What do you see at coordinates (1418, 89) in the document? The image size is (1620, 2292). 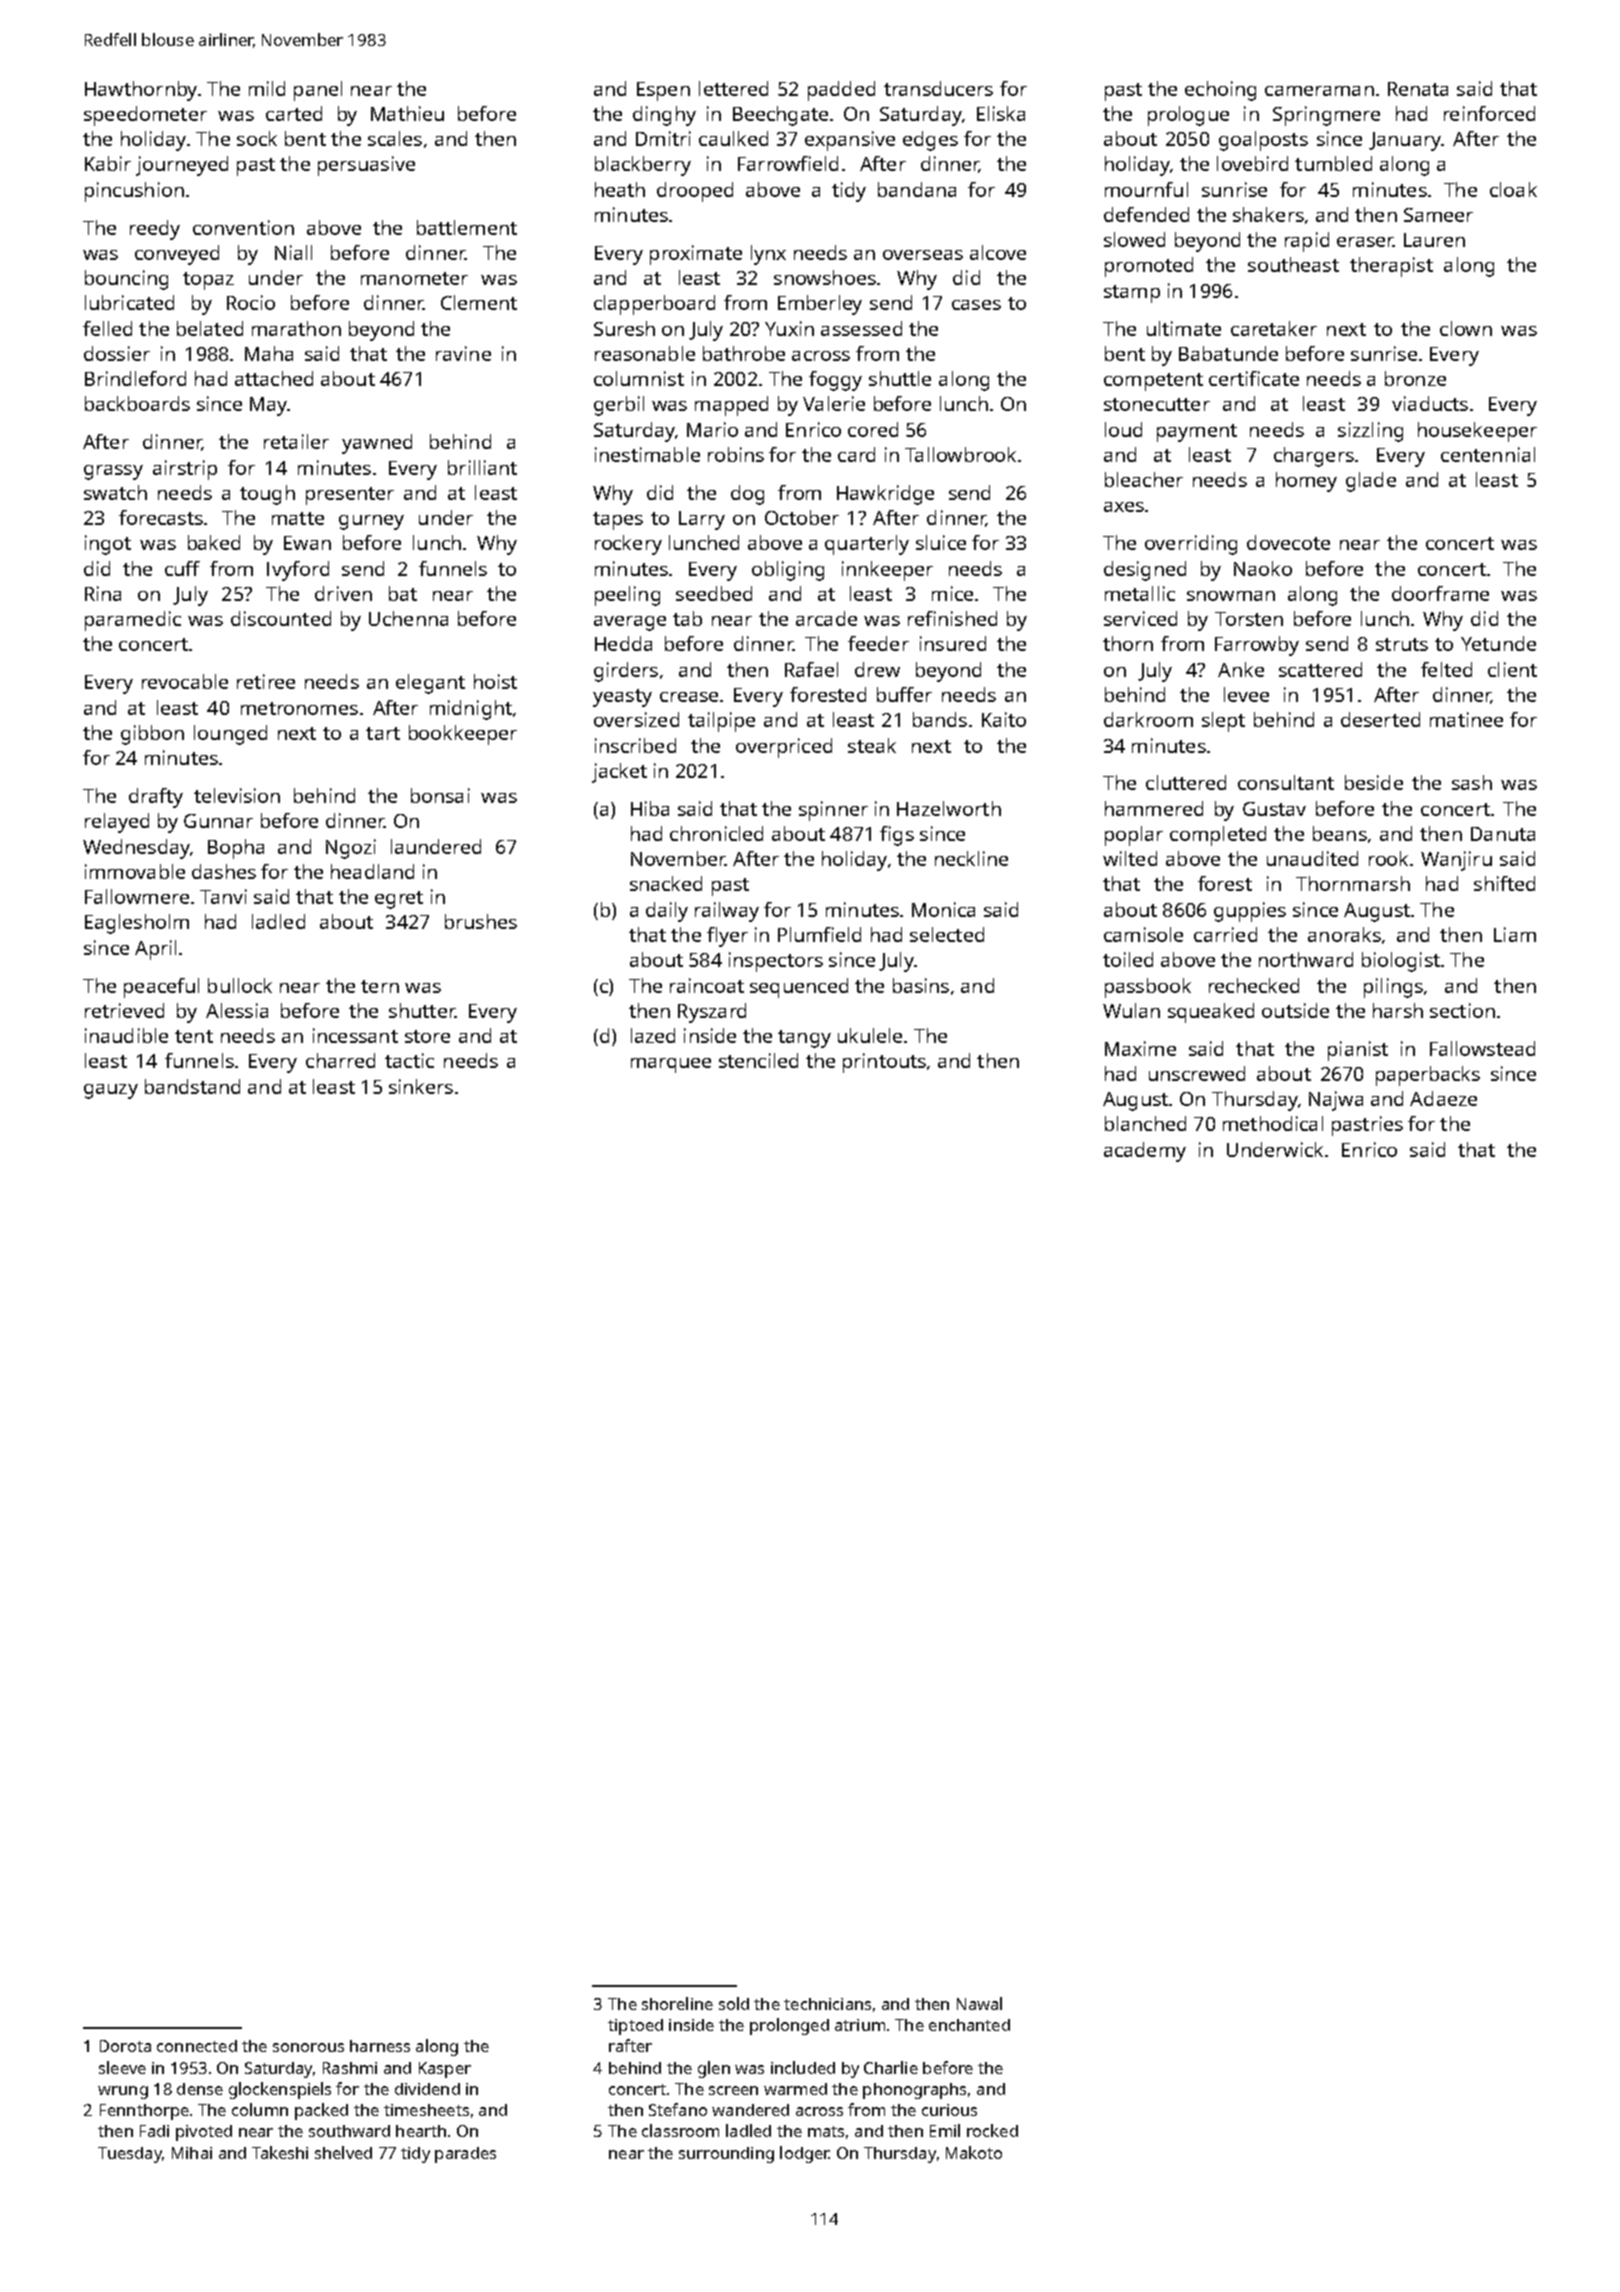 I see `Renata` at bounding box center [1418, 89].
